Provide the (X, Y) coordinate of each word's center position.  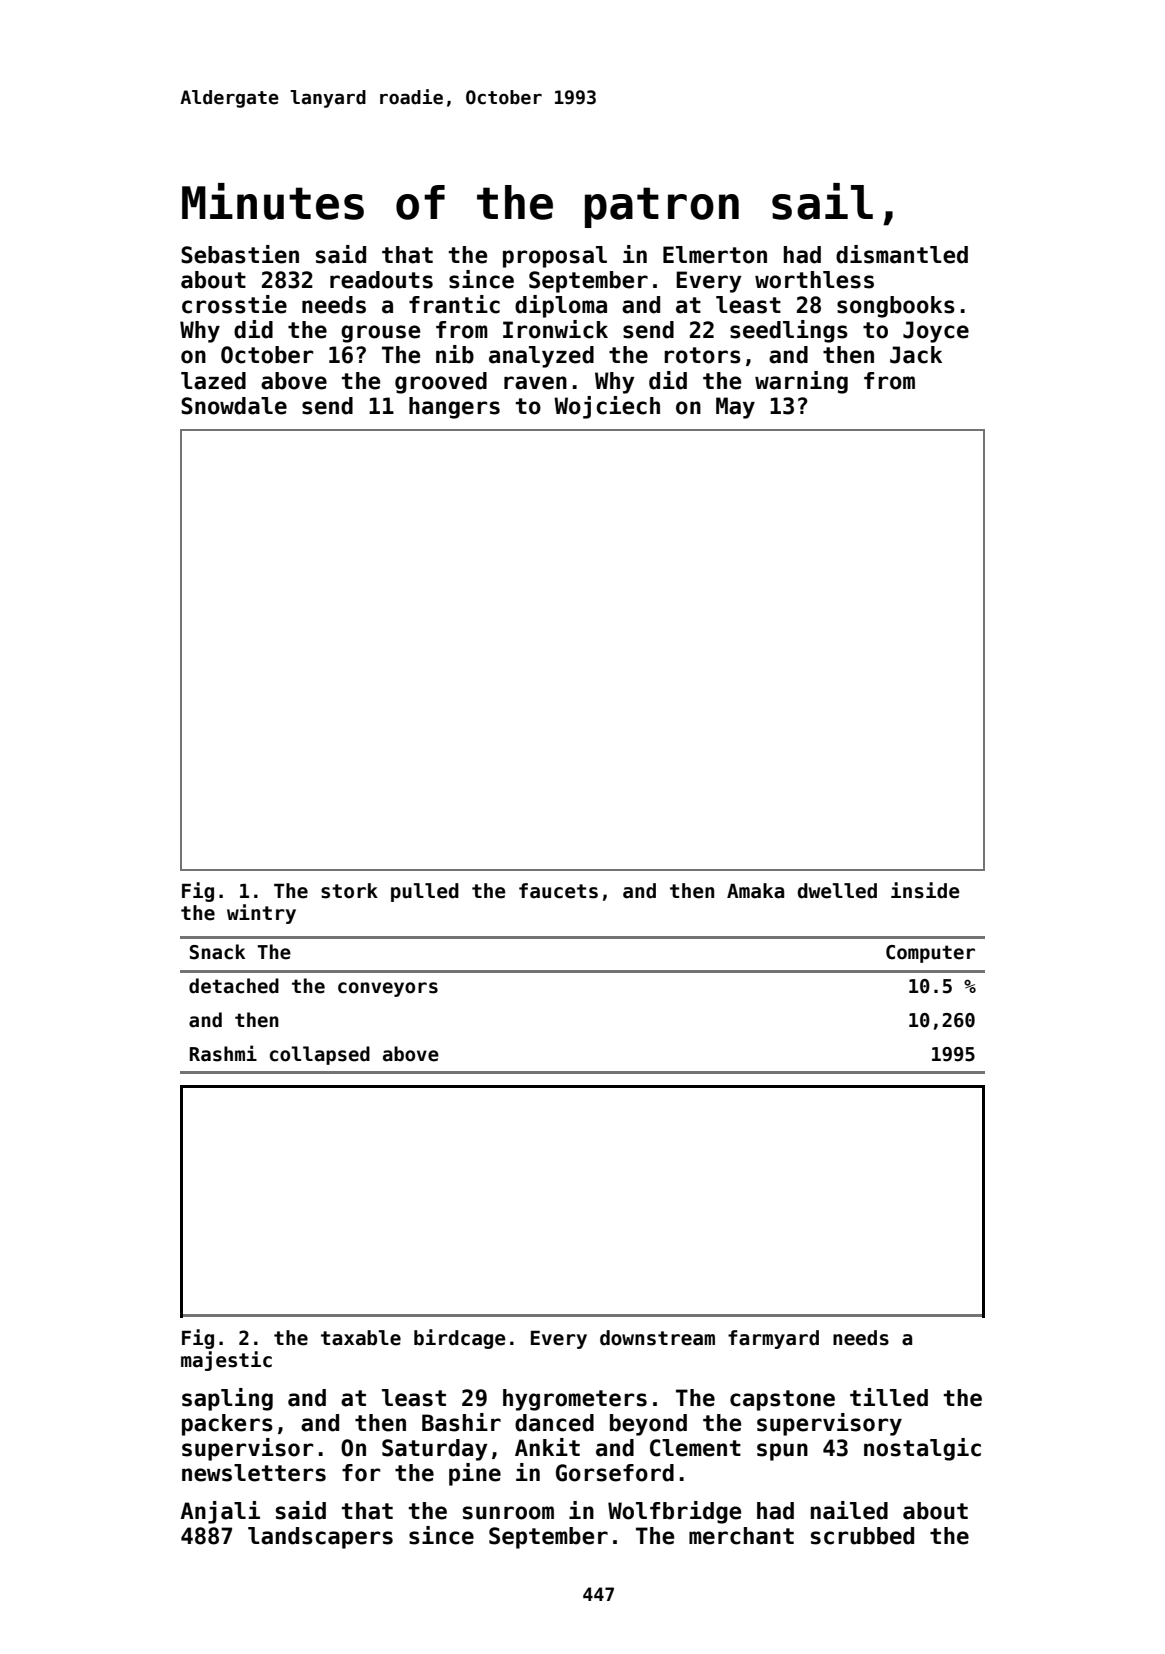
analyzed (541, 357)
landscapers (320, 1538)
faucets (558, 891)
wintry (261, 914)
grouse (380, 334)
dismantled (902, 254)
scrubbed (862, 1536)
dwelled (837, 891)
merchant (741, 1536)
